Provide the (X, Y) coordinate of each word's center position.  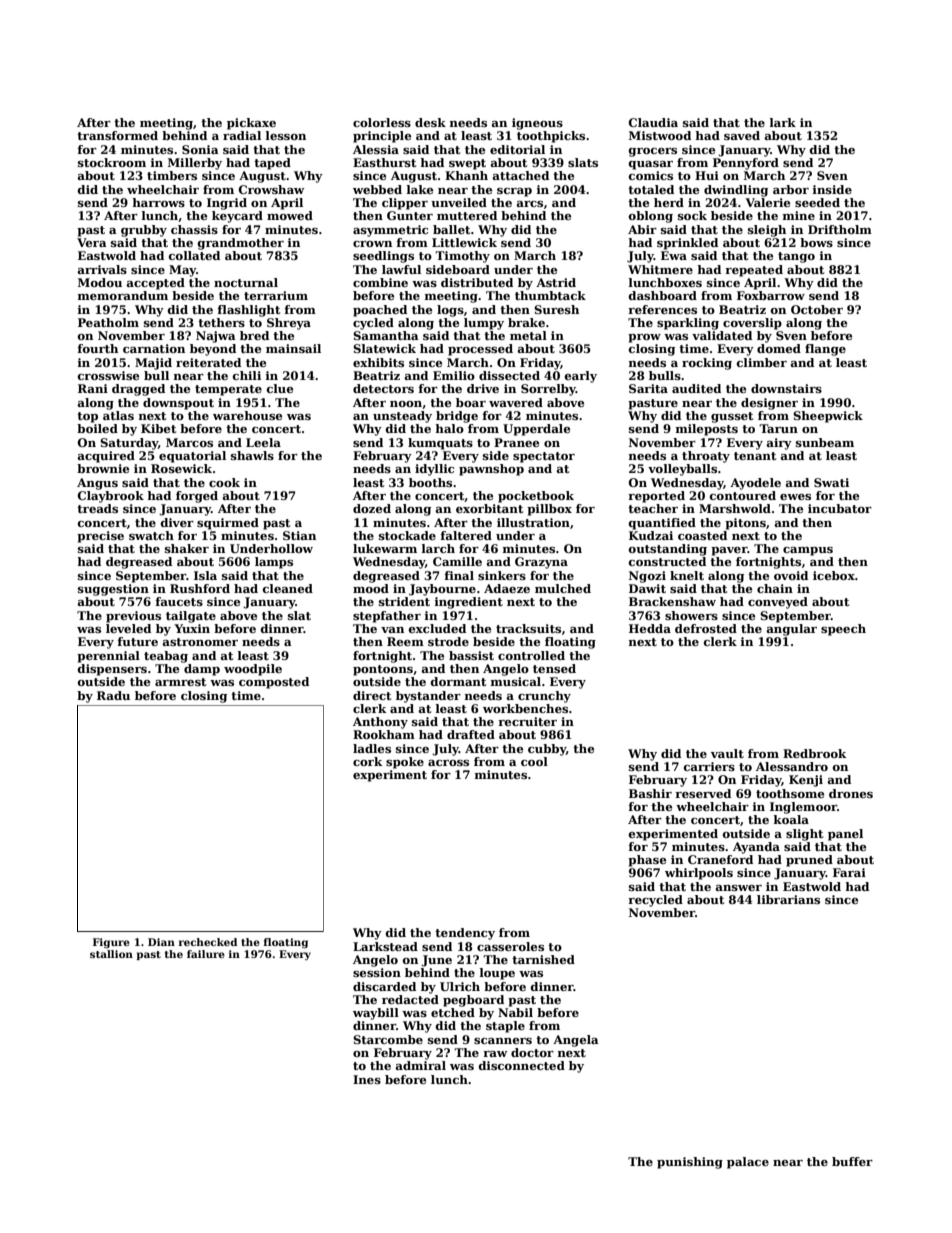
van (392, 630)
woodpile (253, 670)
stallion (111, 954)
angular (791, 630)
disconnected (522, 1065)
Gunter (410, 215)
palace (748, 1163)
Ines (367, 1079)
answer (738, 888)
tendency (465, 934)
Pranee (516, 442)
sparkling (688, 324)
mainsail (293, 348)
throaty (706, 457)
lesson (286, 135)
